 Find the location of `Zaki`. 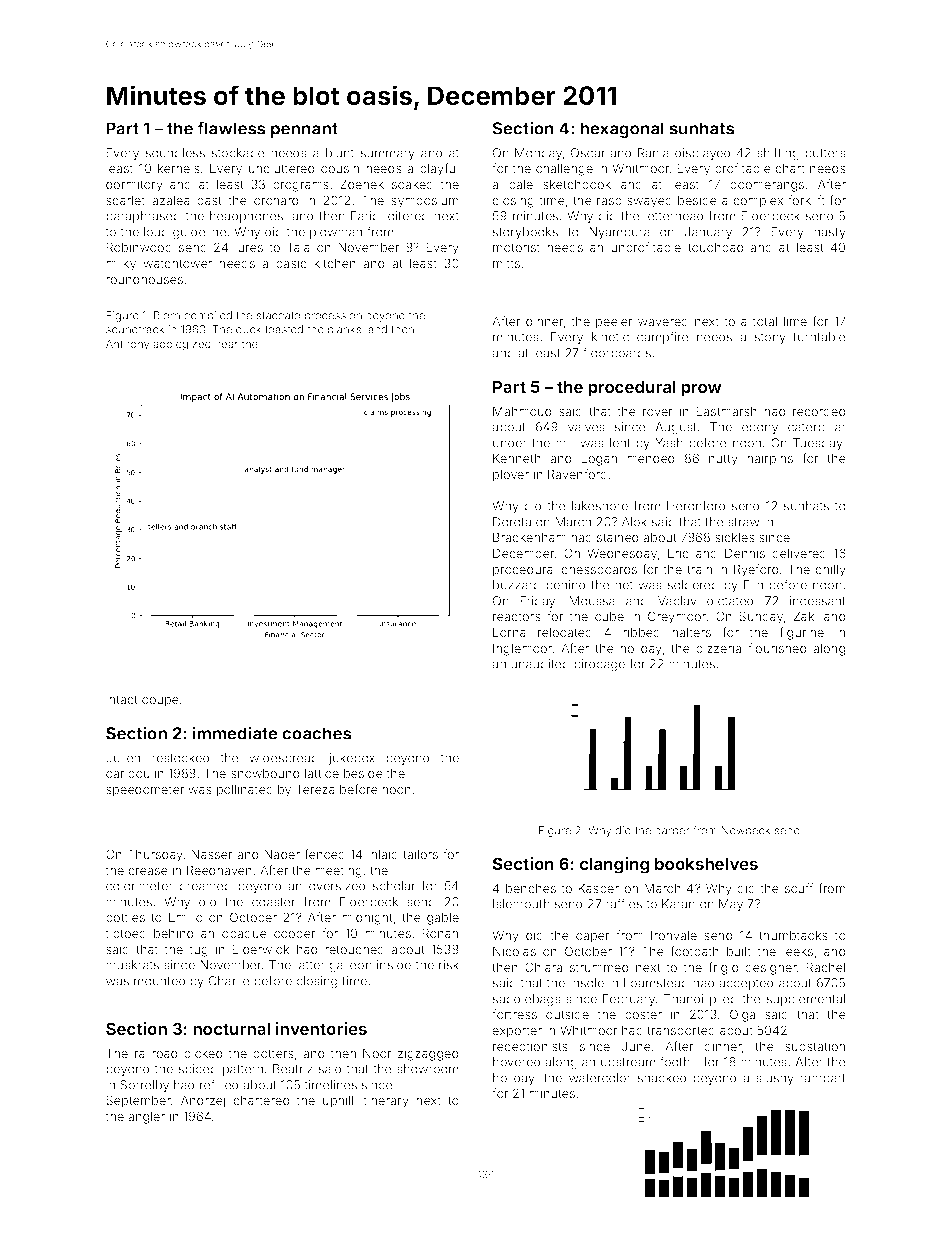

Zaki is located at coordinates (805, 616).
